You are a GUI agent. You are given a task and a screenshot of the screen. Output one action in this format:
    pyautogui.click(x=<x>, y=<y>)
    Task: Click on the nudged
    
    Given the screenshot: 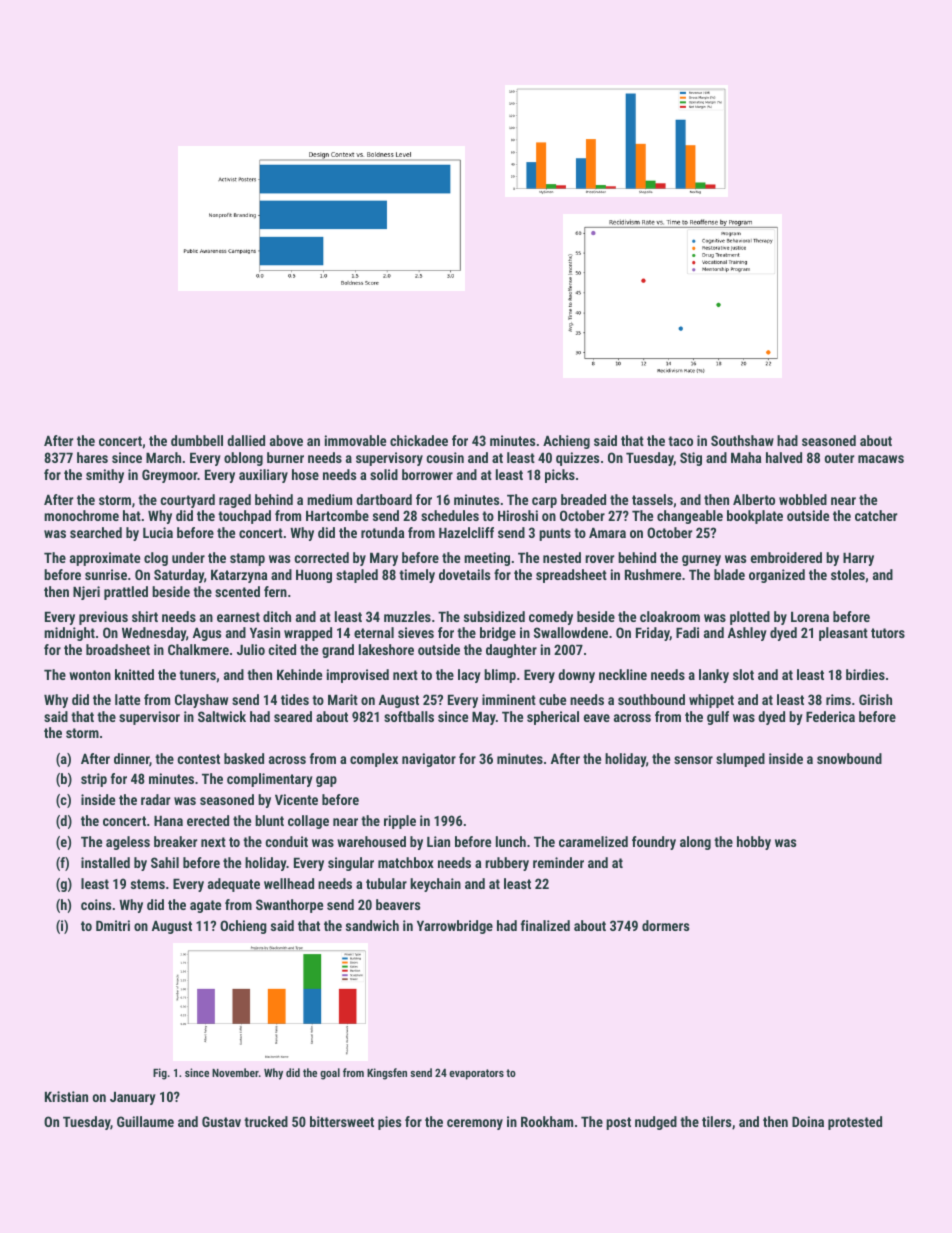 What is the action you would take?
    pyautogui.click(x=656, y=1123)
